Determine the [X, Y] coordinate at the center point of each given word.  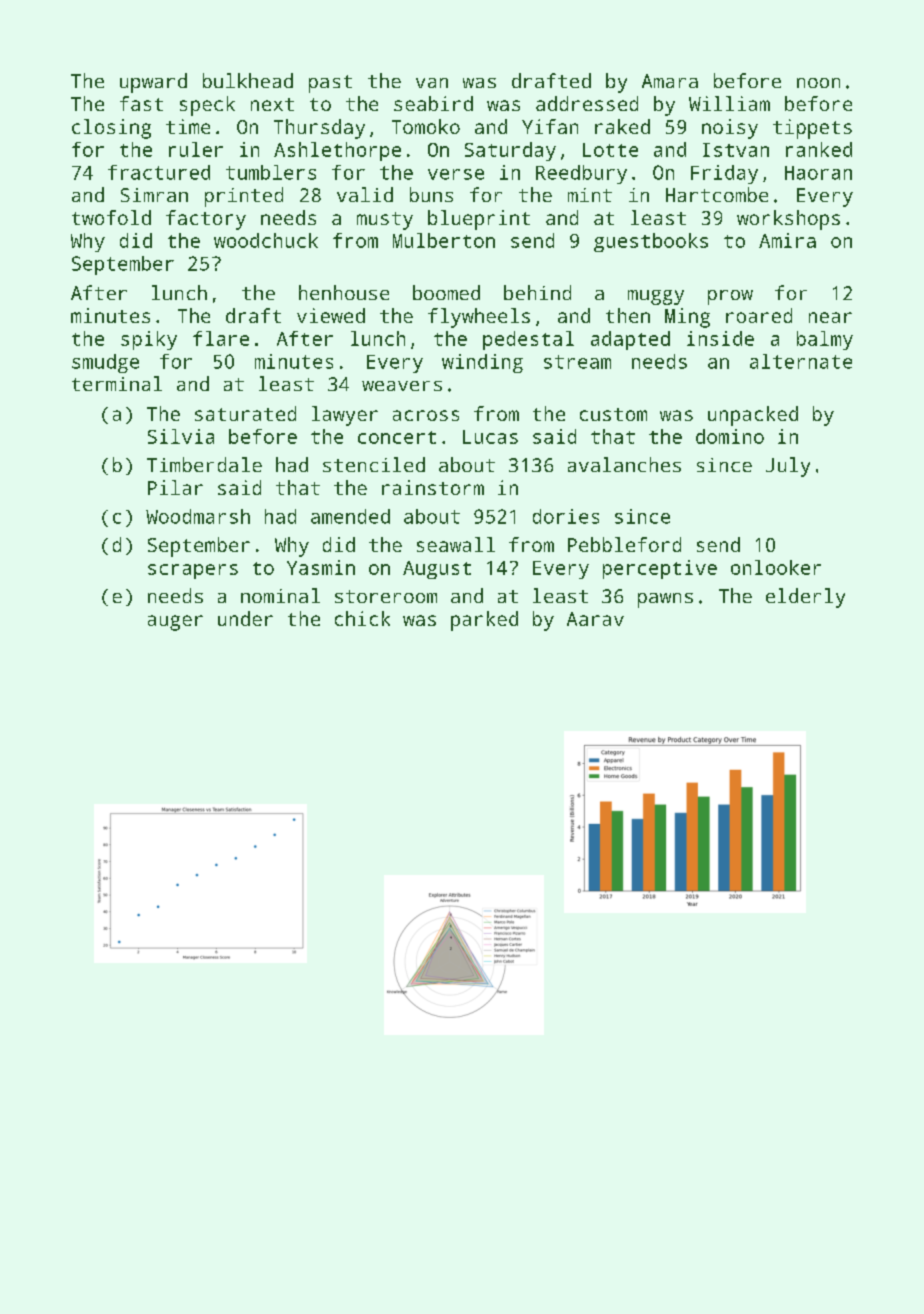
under [245, 618]
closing [111, 129]
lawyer [345, 416]
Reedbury [581, 174]
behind [537, 292]
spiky [149, 340]
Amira [787, 240]
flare [221, 338]
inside [720, 338]
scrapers [193, 571]
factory [206, 220]
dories [566, 516]
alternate [801, 361]
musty [385, 221]
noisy [730, 129]
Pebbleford [624, 544]
